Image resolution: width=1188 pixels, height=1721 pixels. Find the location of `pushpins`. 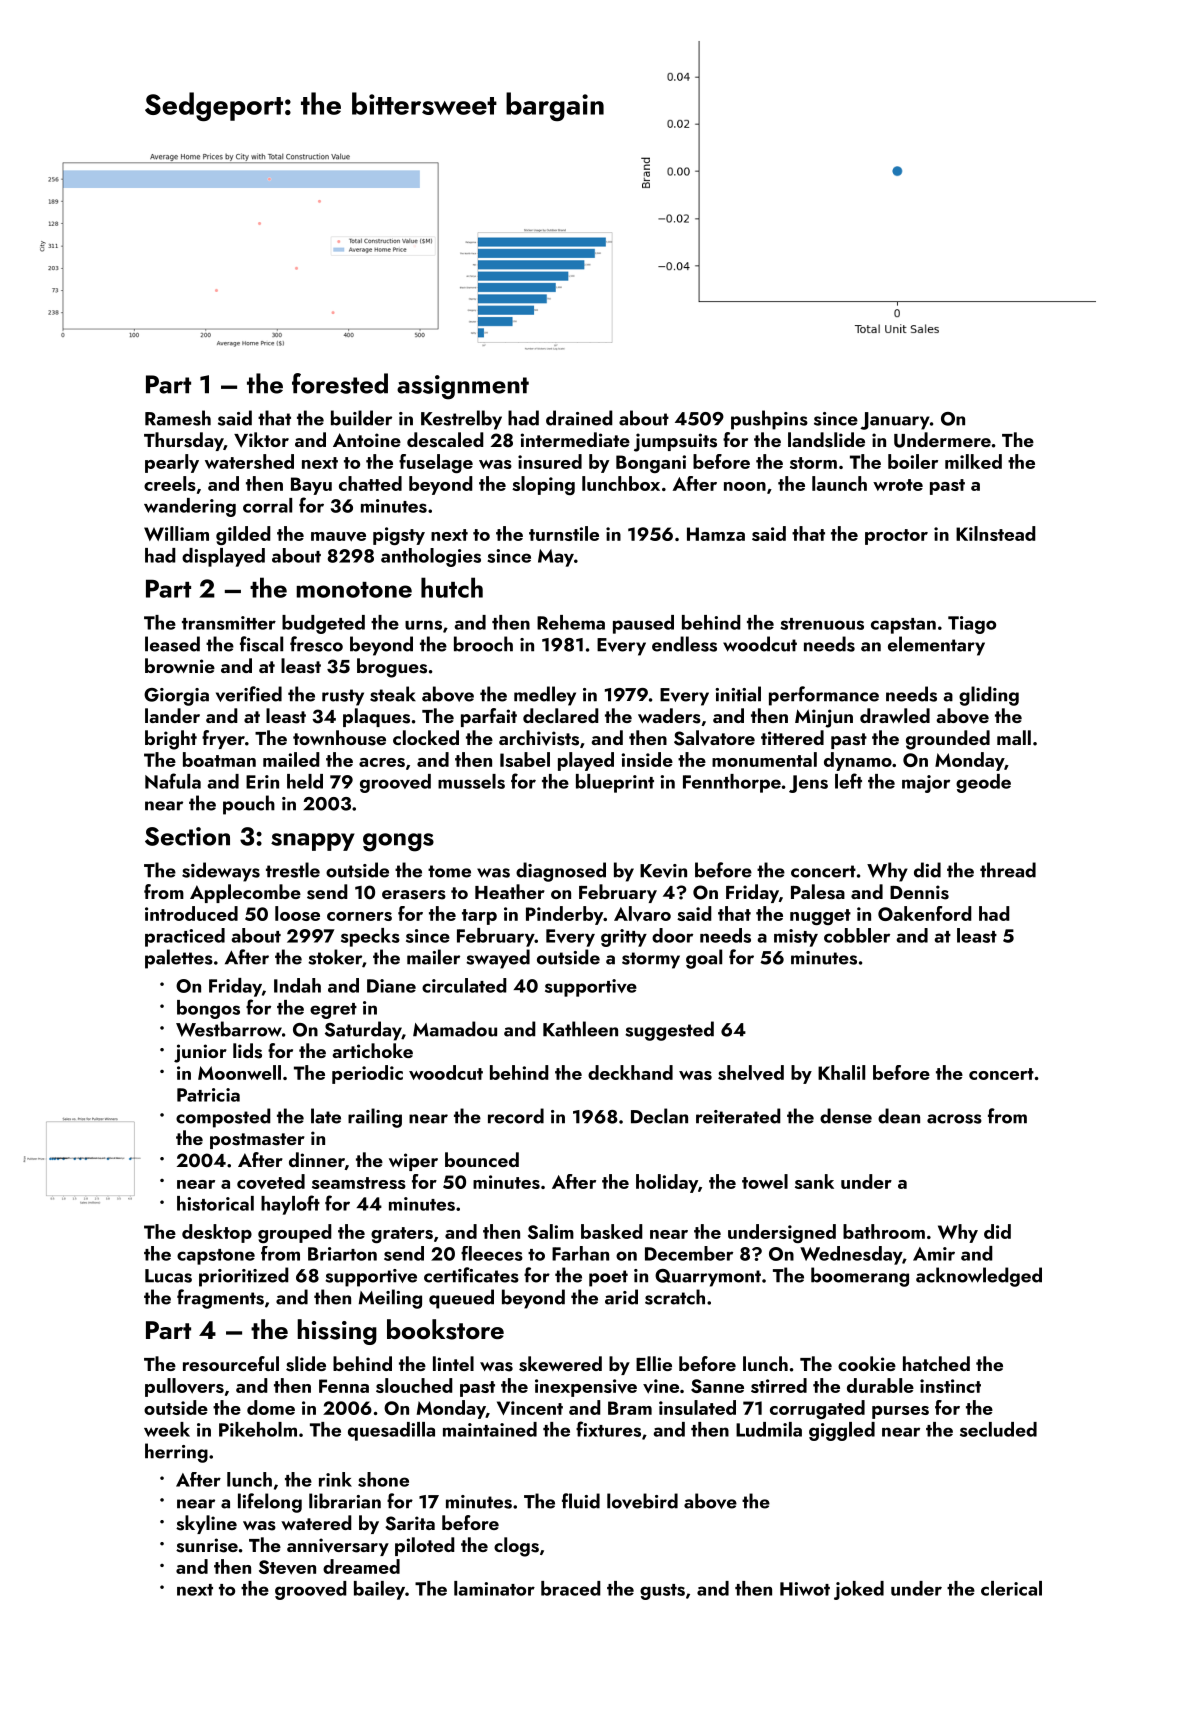

pushpins is located at coordinates (769, 420).
